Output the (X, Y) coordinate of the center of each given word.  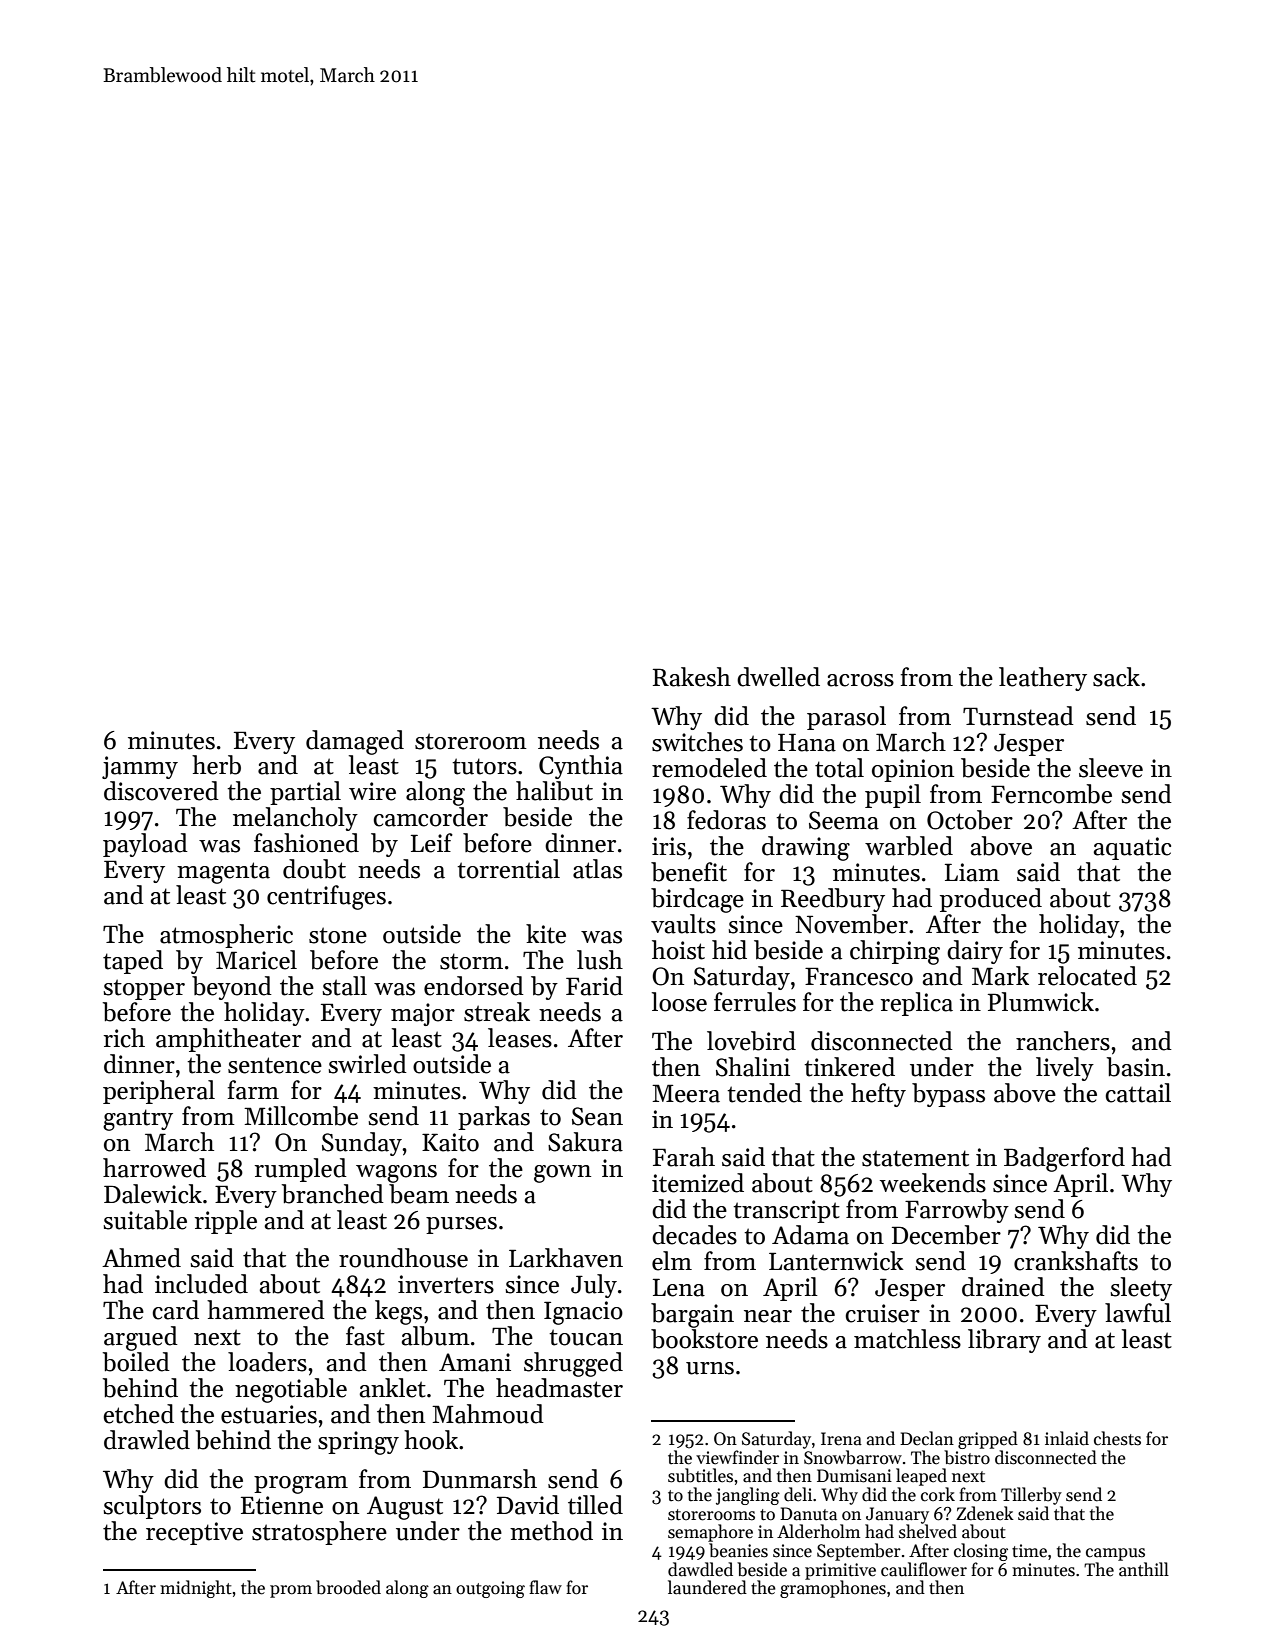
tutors (484, 766)
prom (291, 1591)
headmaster (559, 1388)
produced (991, 900)
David (528, 1505)
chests (1117, 1438)
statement (915, 1158)
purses (461, 1225)
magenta (223, 873)
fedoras (726, 820)
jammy (140, 767)
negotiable (291, 1390)
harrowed (154, 1168)
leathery (1043, 679)
